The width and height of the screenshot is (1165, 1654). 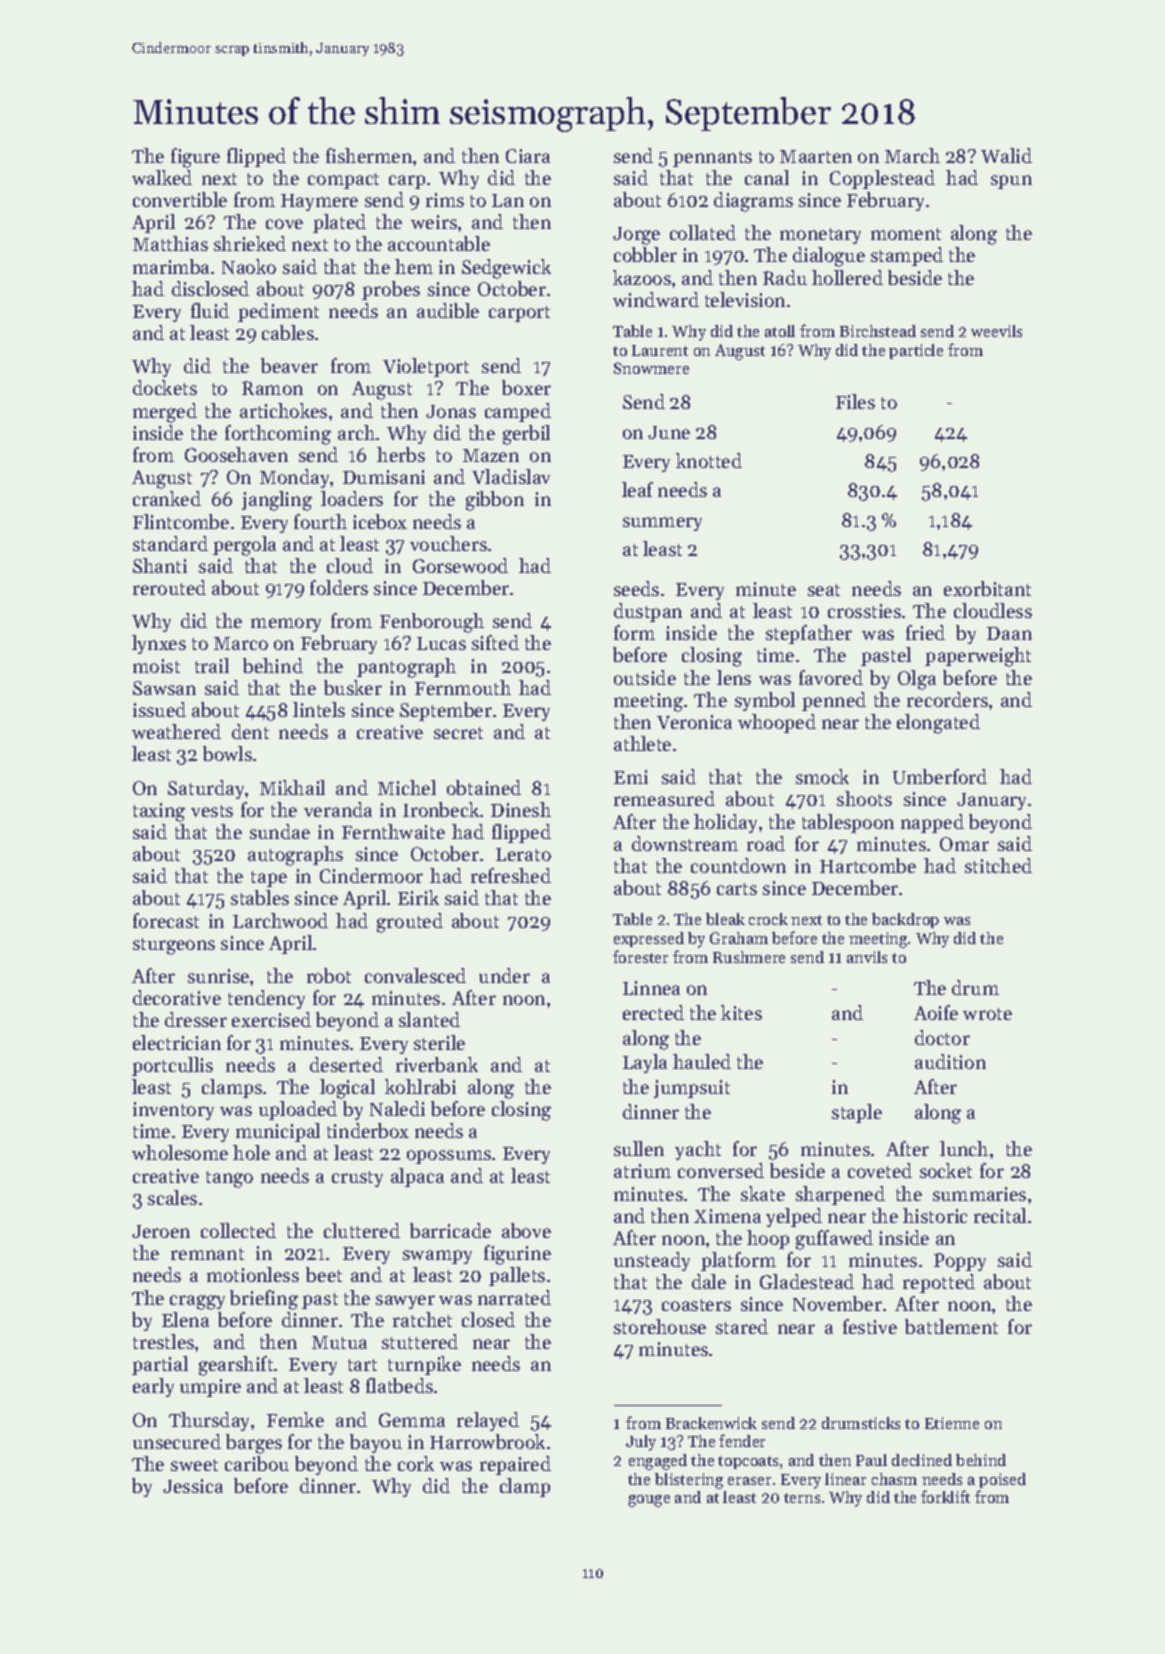 What do you see at coordinates (195, 158) in the screenshot?
I see `figure` at bounding box center [195, 158].
